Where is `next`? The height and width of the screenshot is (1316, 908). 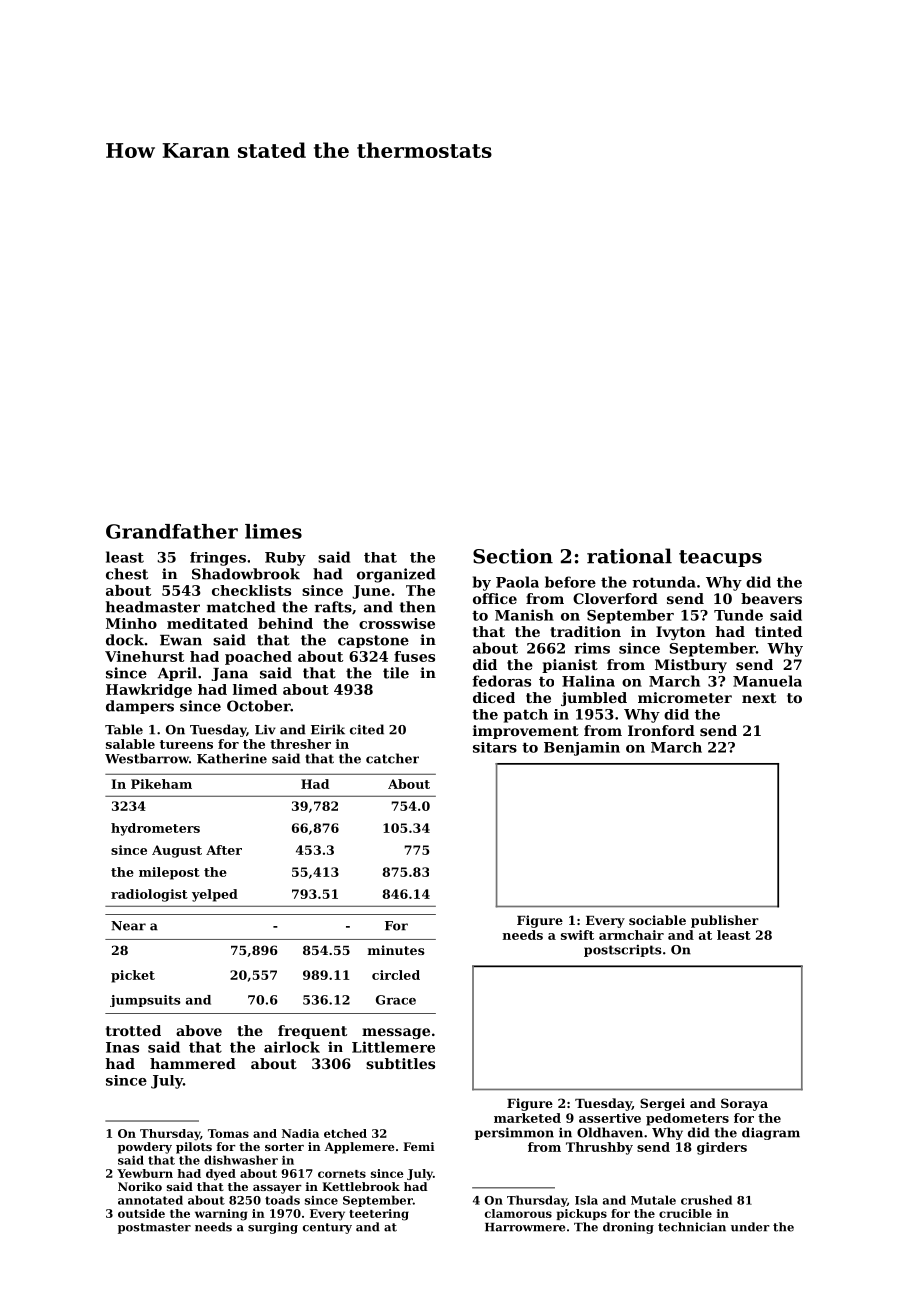
next is located at coordinates (759, 698).
